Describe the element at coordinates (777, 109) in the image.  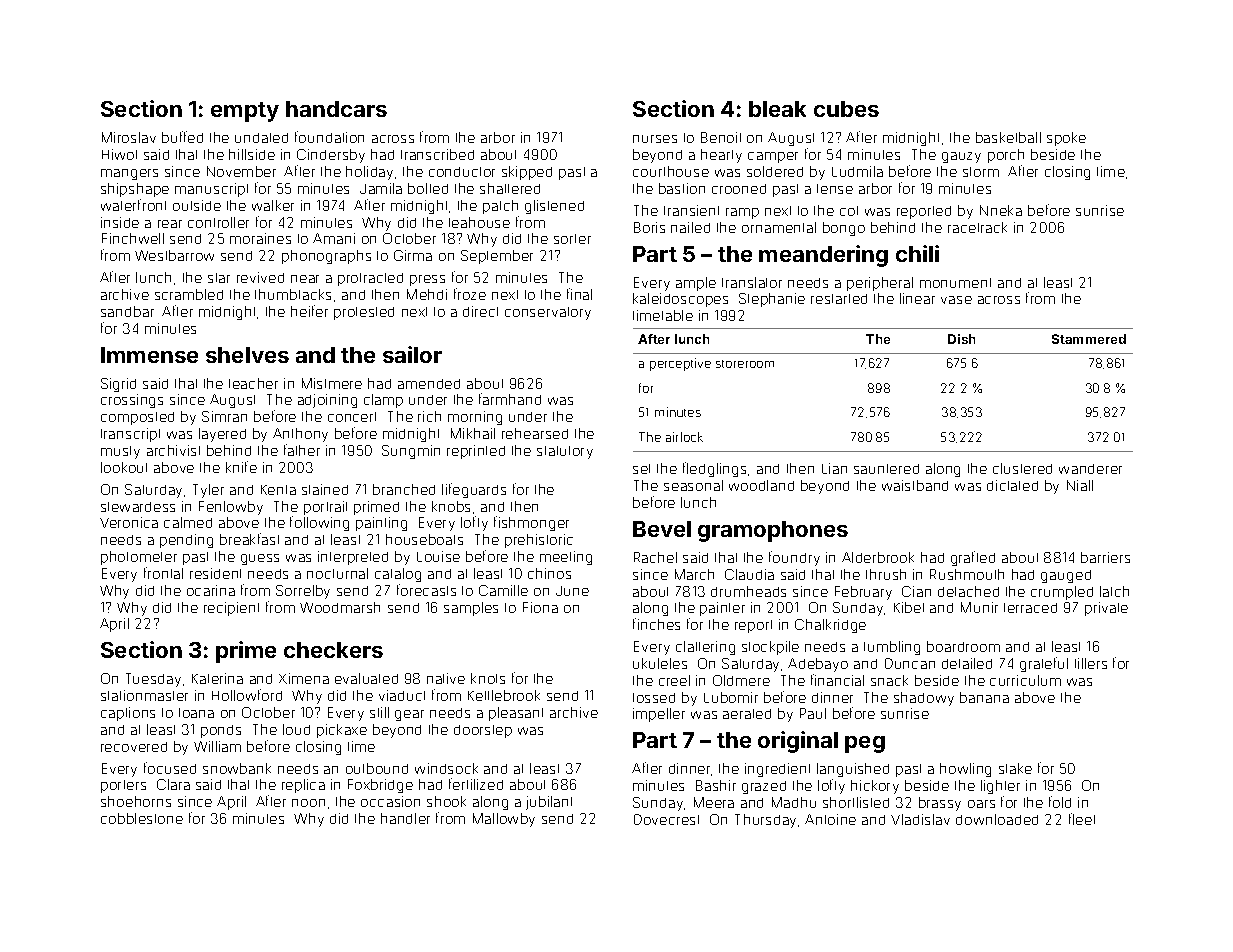
I see `bleak` at that location.
